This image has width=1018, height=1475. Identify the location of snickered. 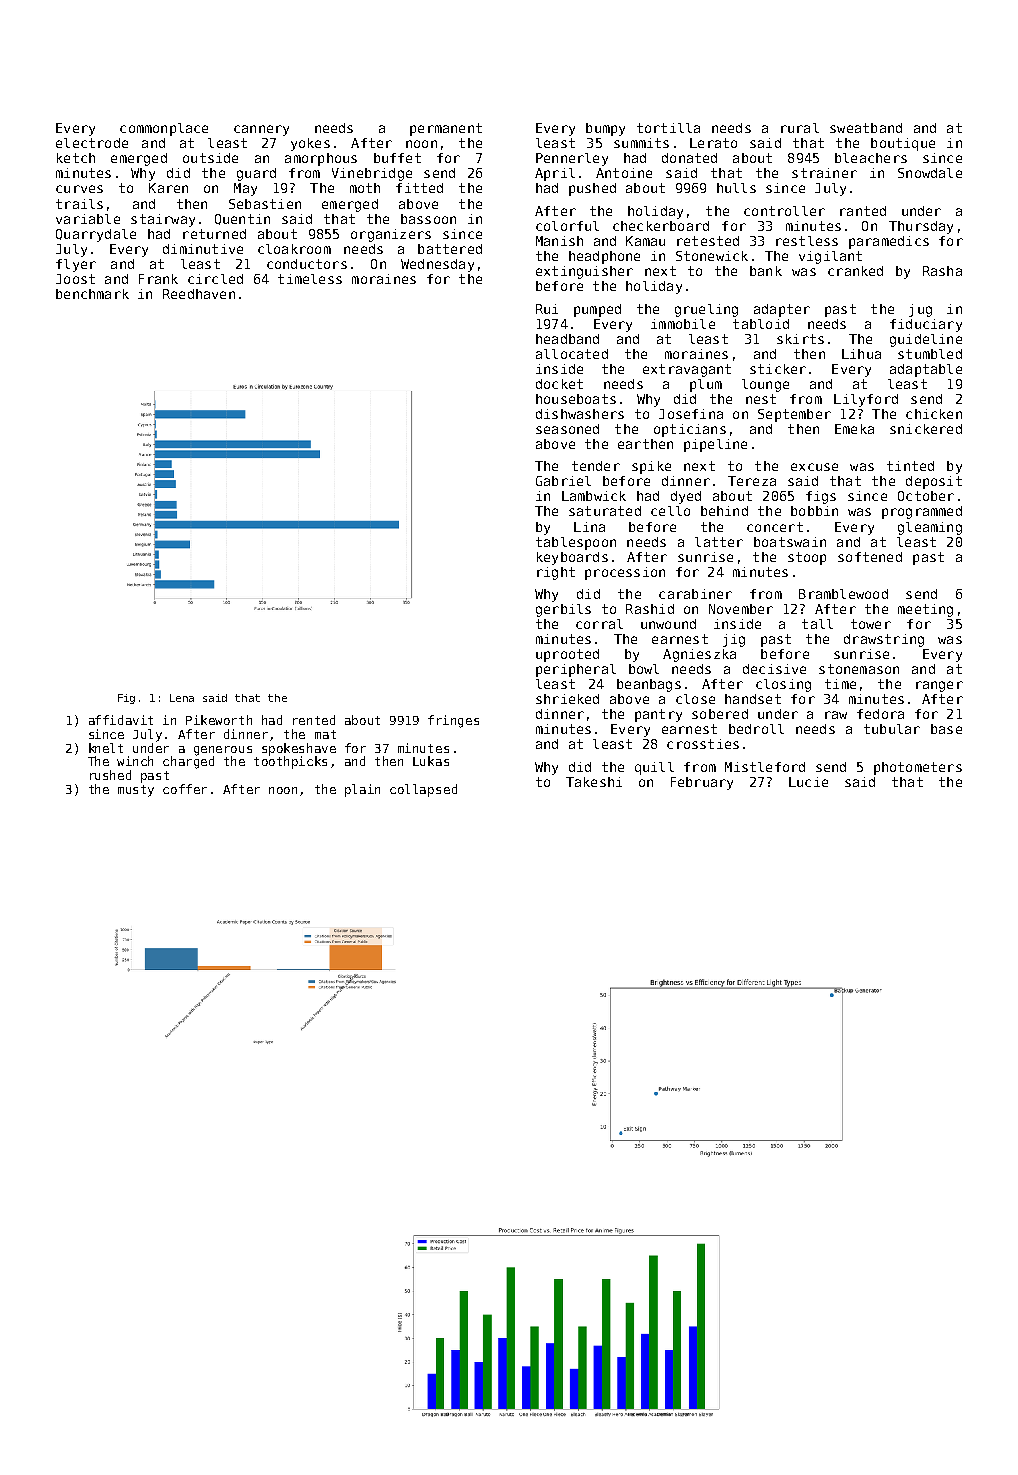
(926, 429).
